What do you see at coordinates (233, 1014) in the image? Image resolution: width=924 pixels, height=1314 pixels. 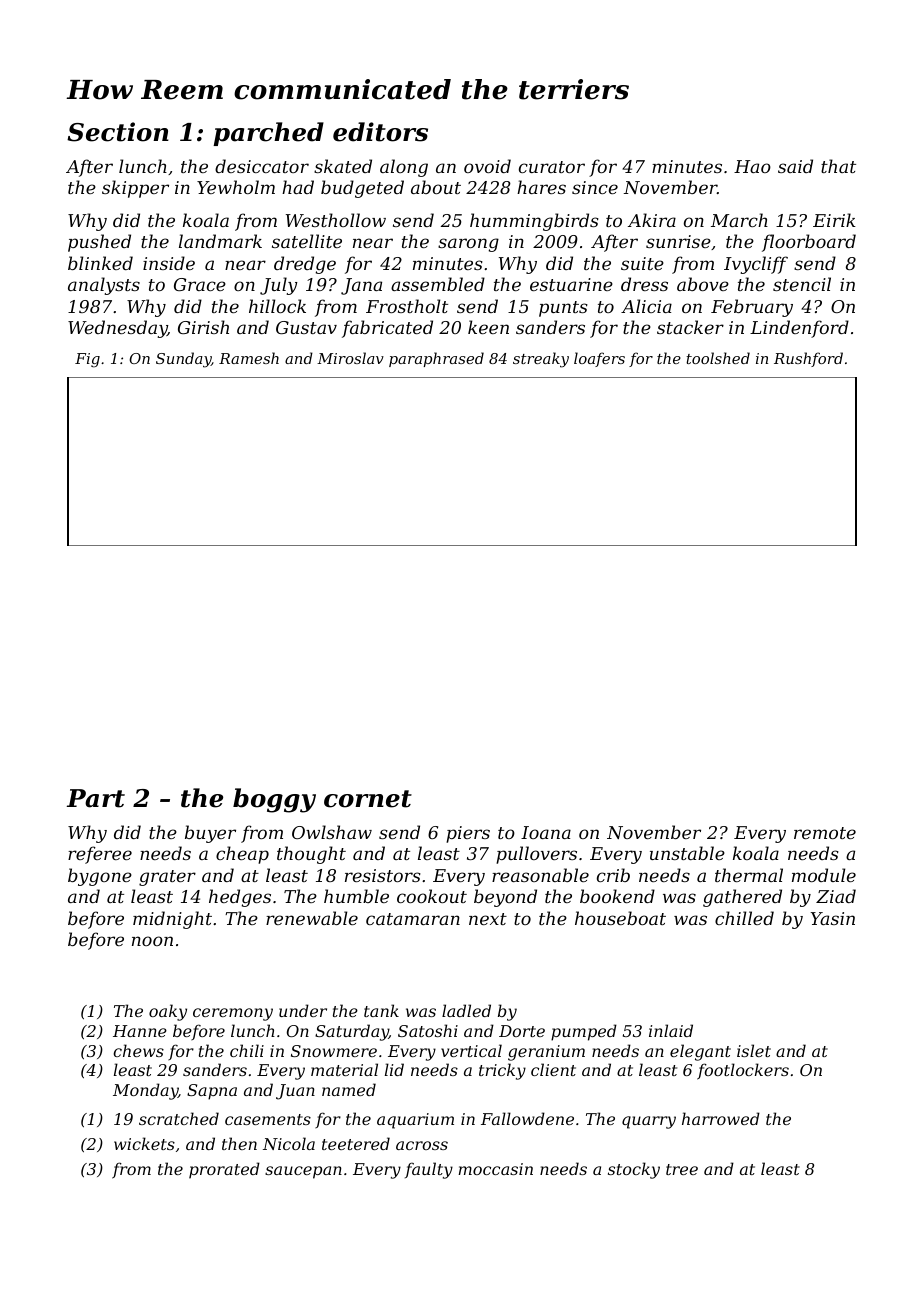 I see `ceremony` at bounding box center [233, 1014].
